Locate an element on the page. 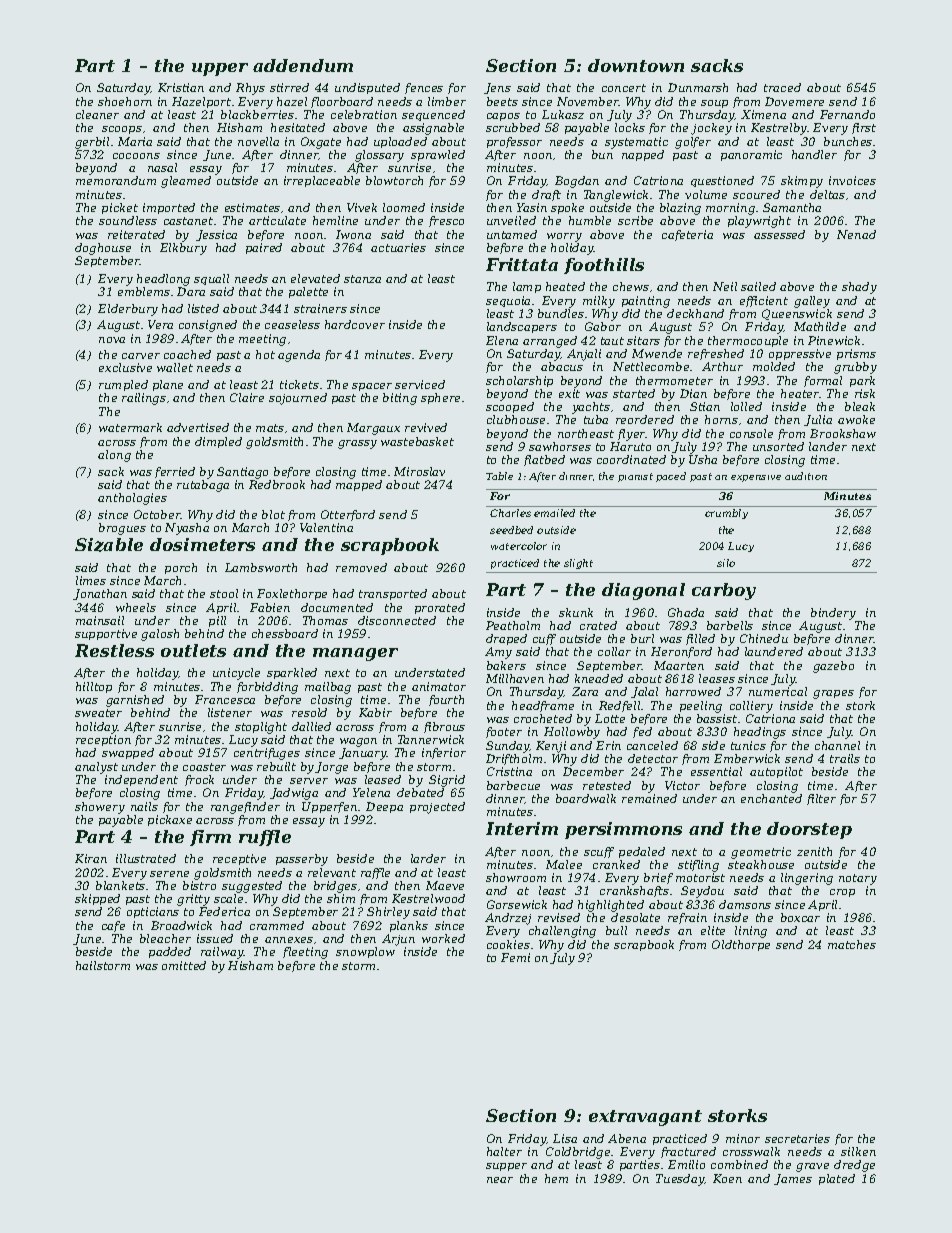  Lambsworth is located at coordinates (261, 567).
